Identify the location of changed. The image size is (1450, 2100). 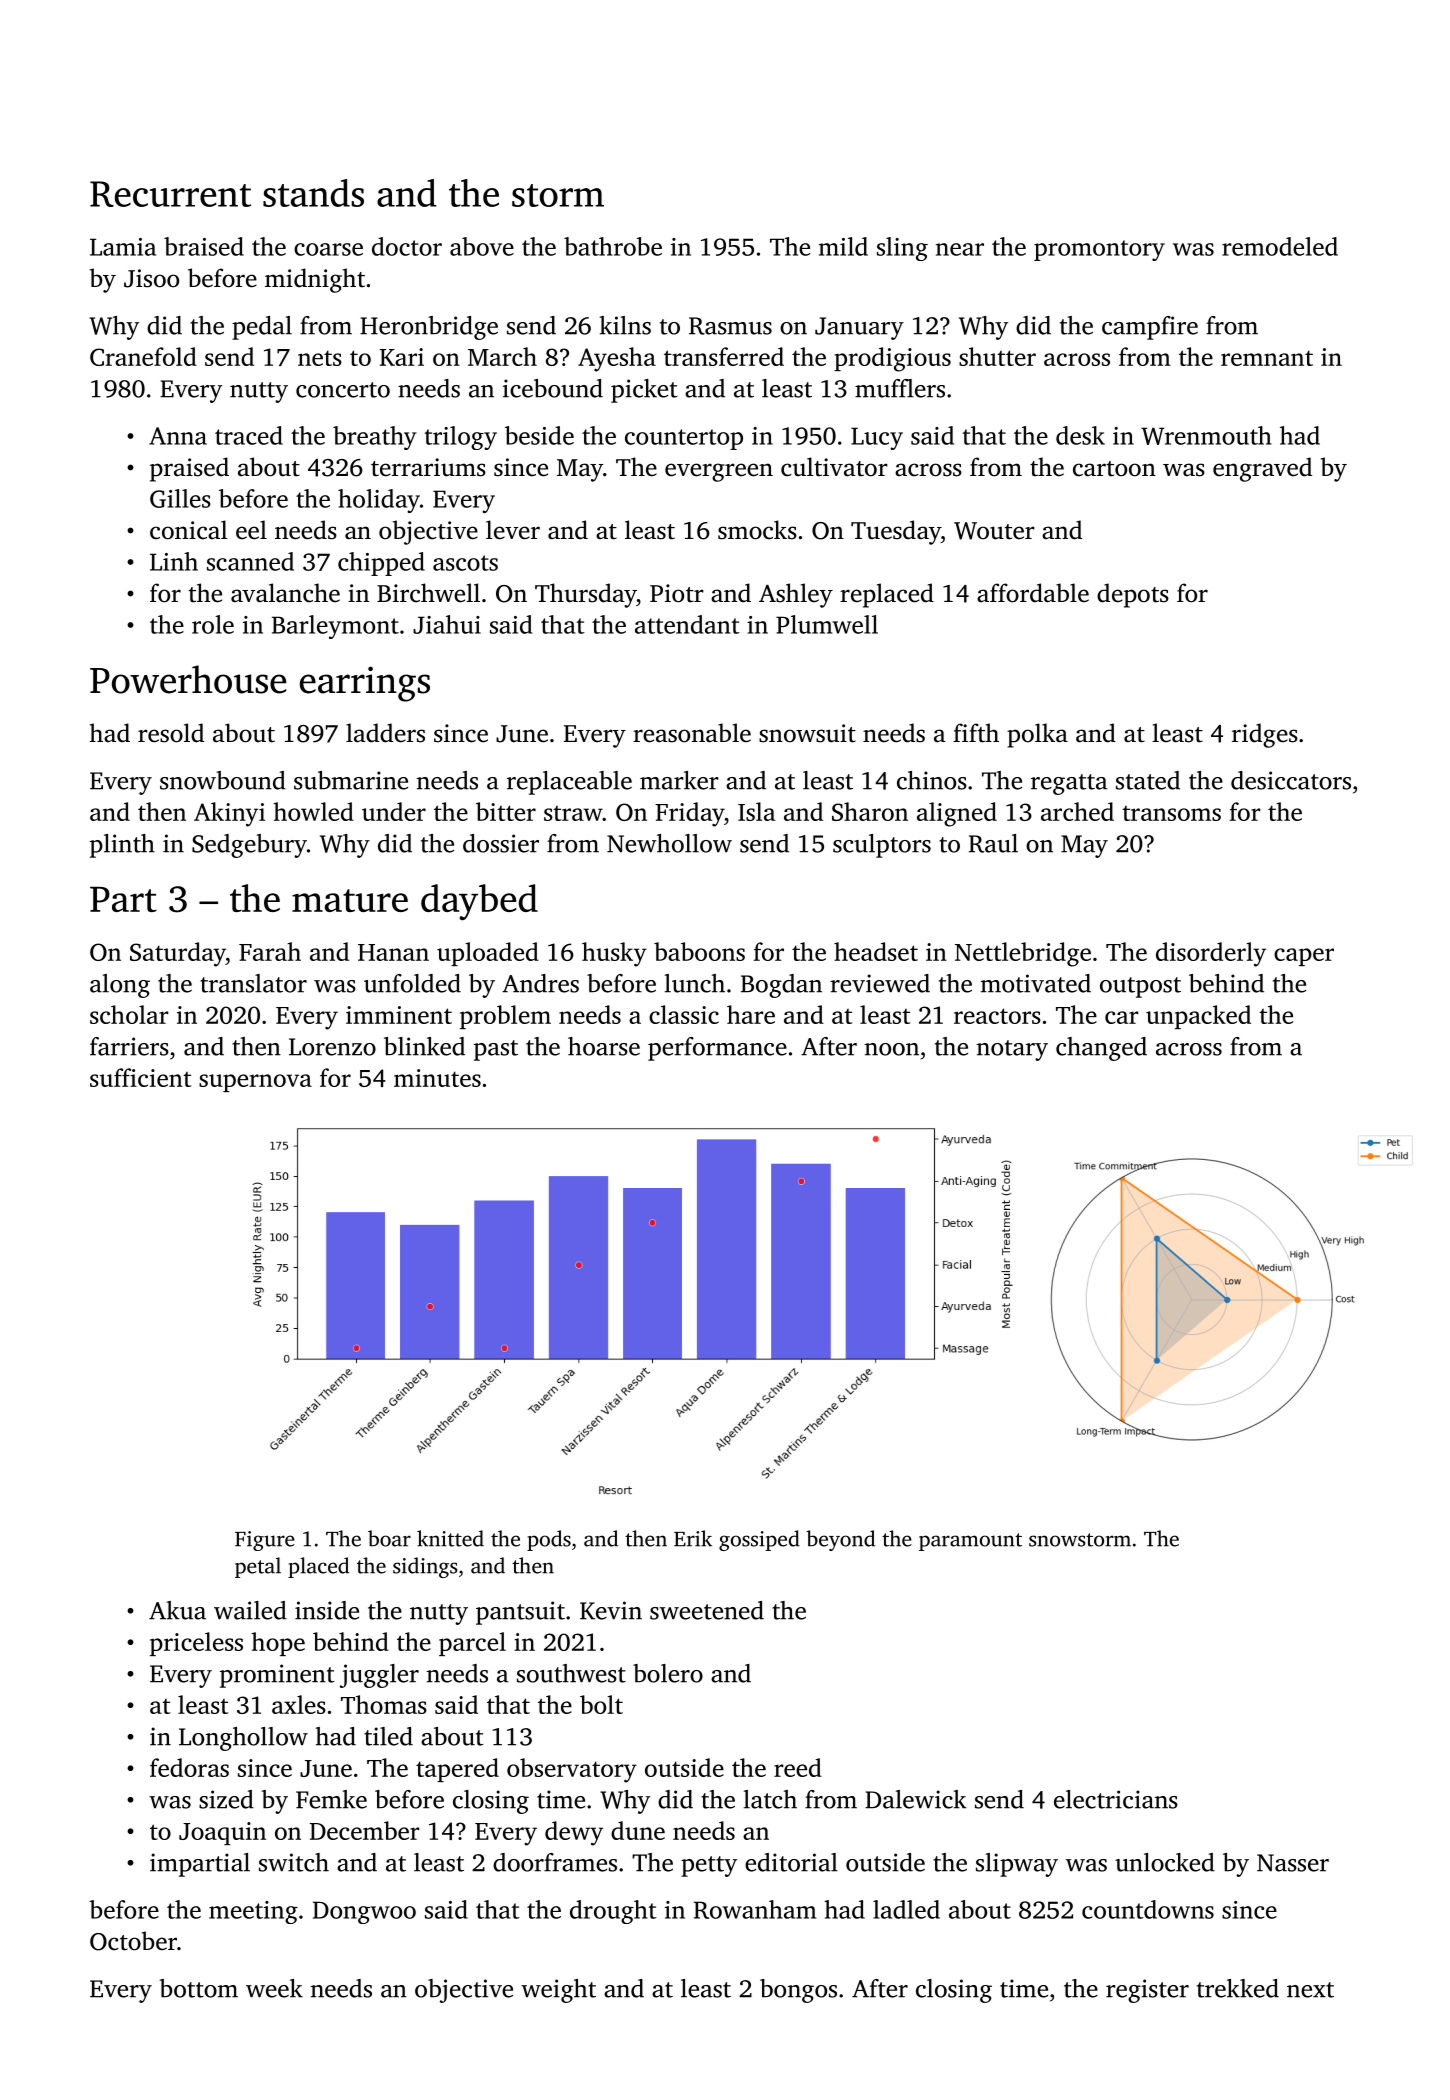
(1101, 1049).
